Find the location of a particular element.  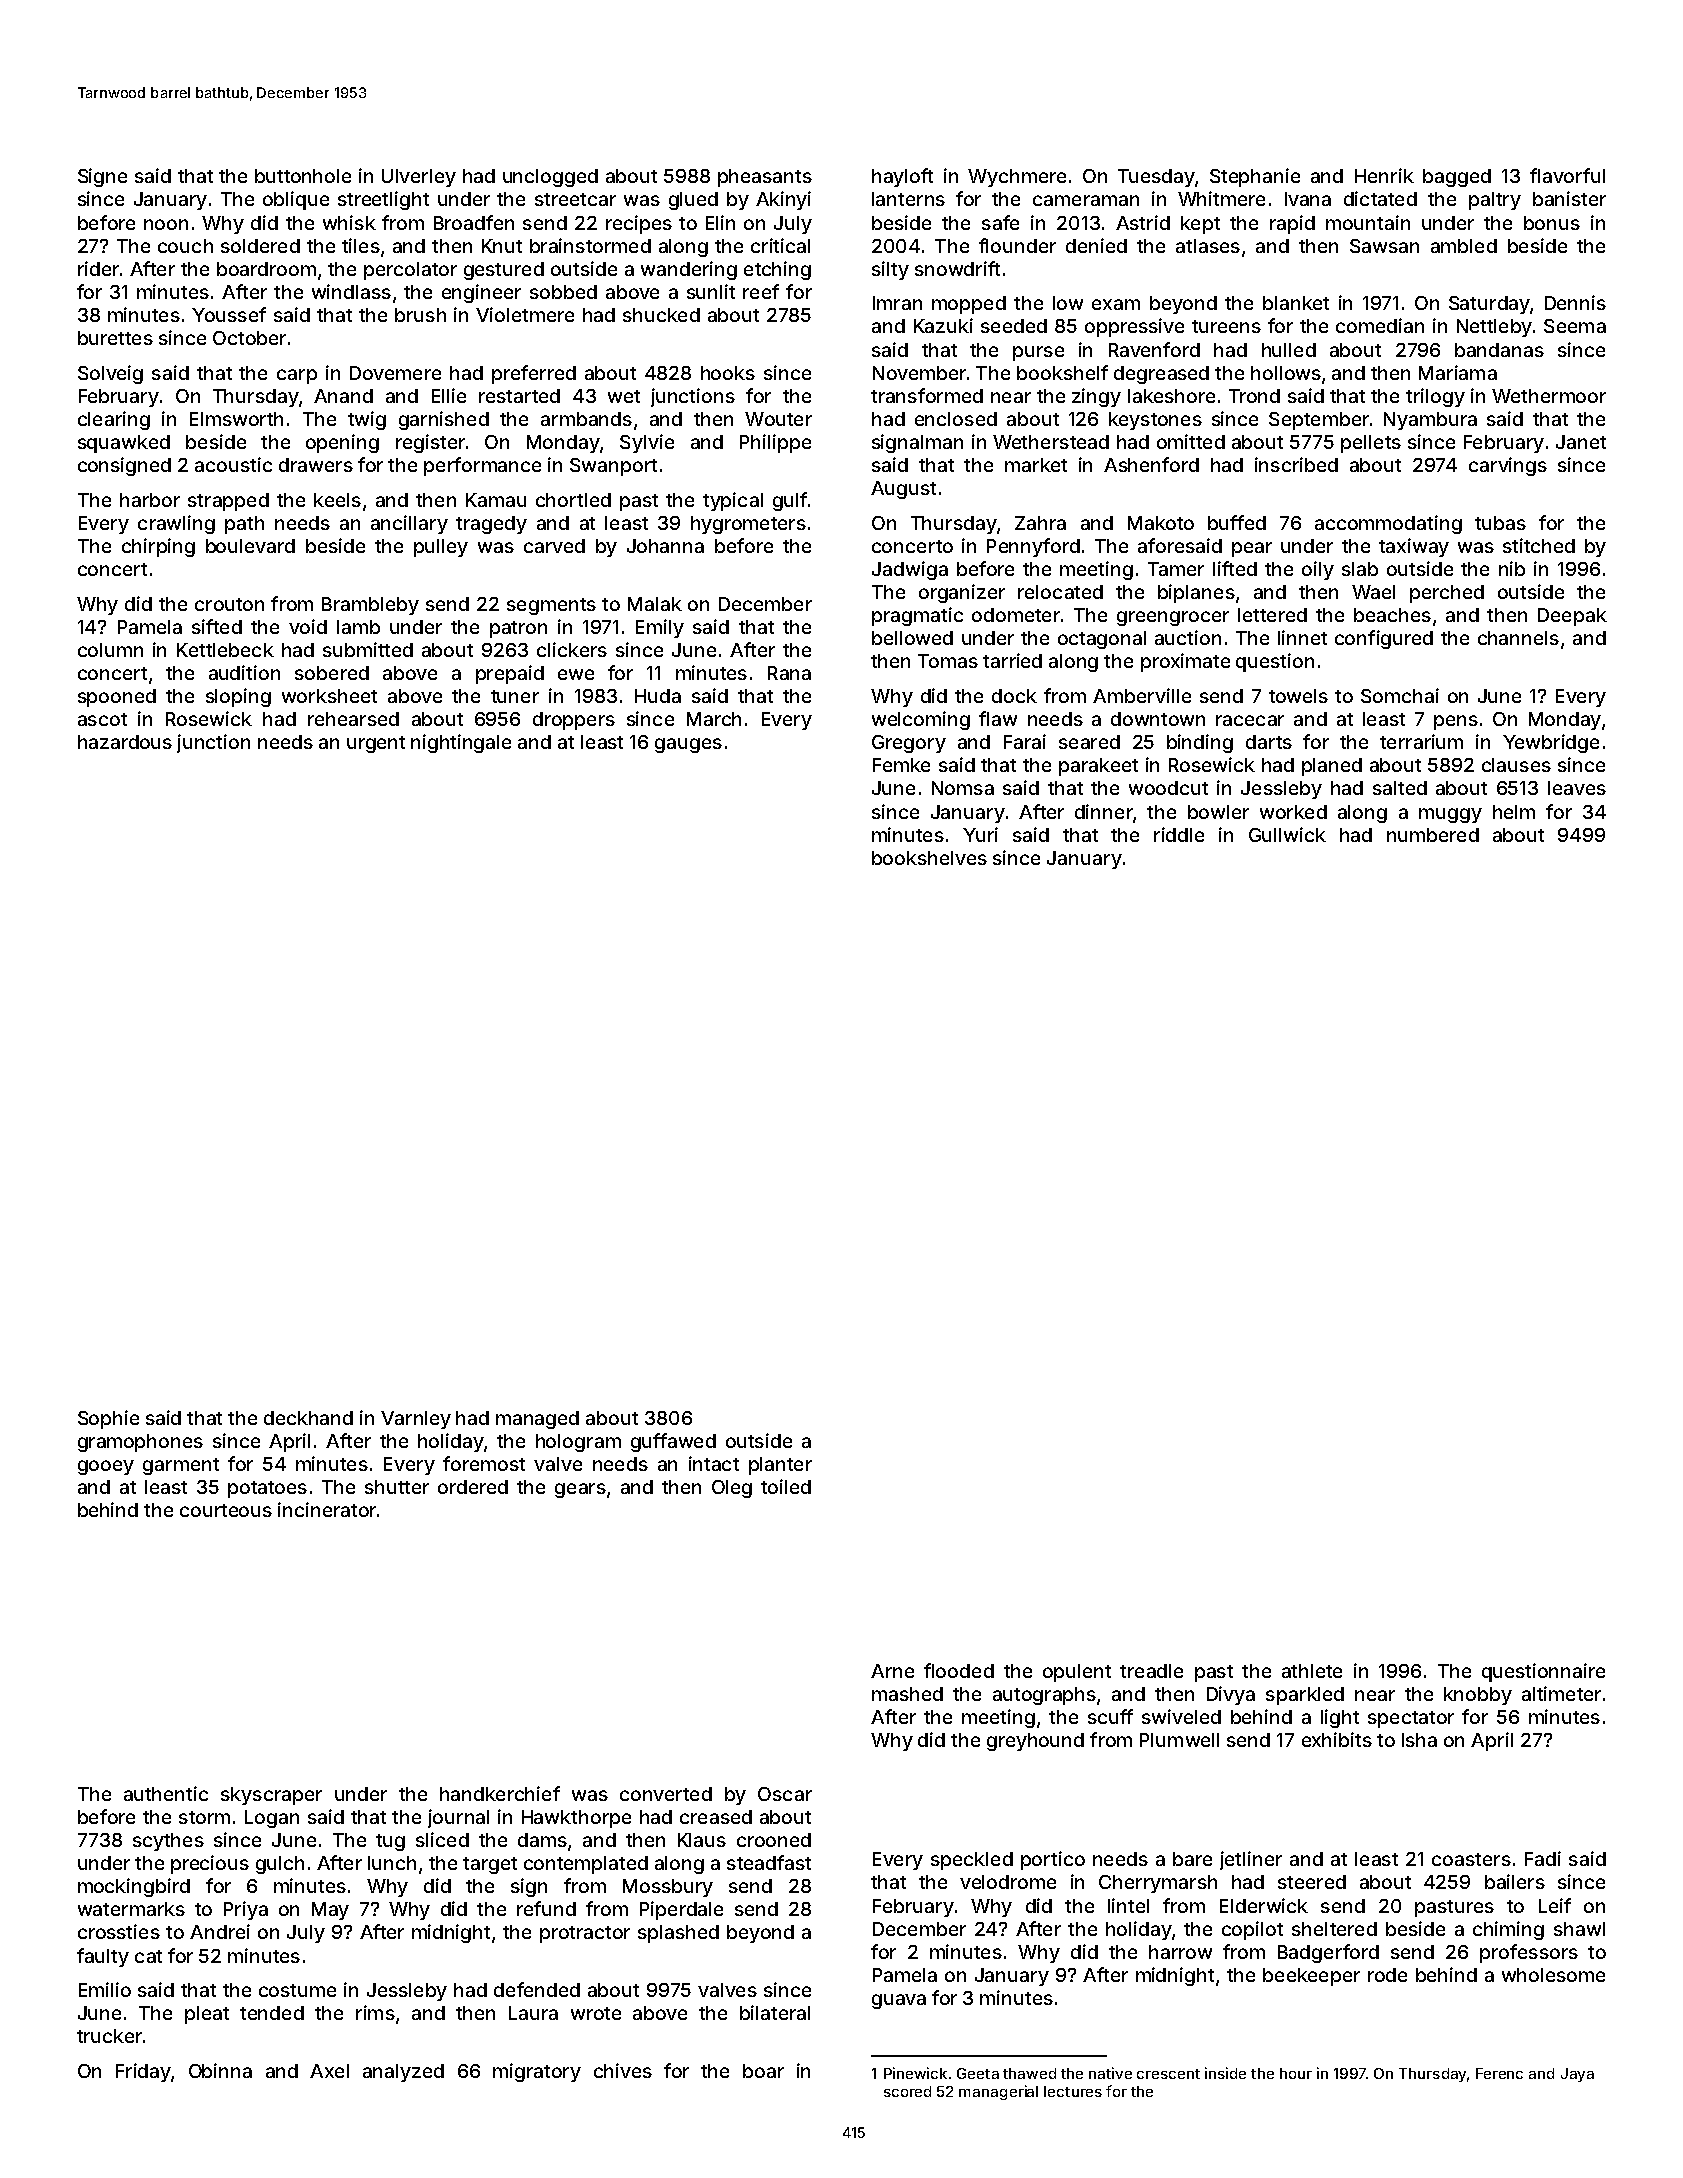

gears is located at coordinates (580, 1490).
